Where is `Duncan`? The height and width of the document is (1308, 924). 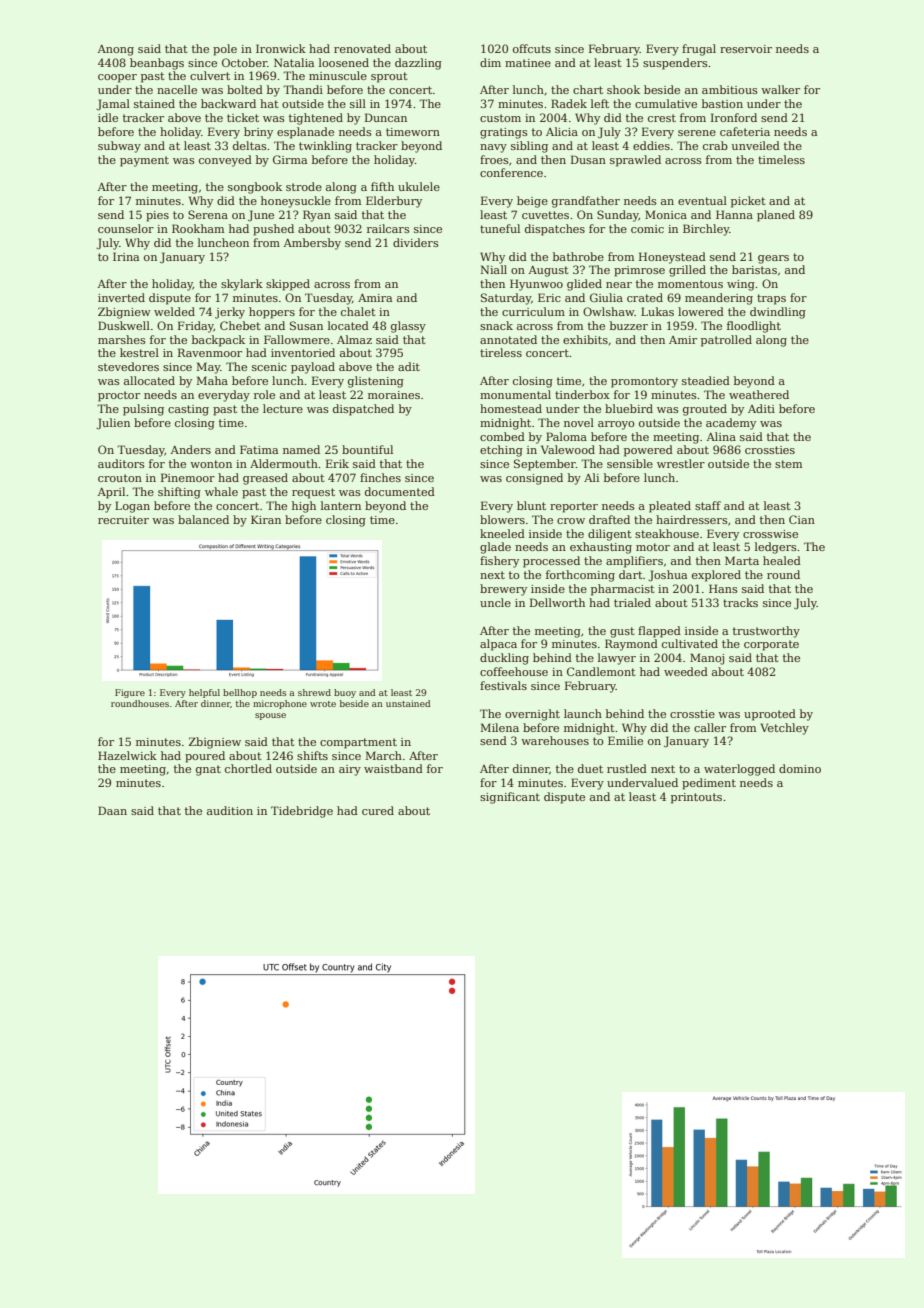
Duncan is located at coordinates (386, 117).
